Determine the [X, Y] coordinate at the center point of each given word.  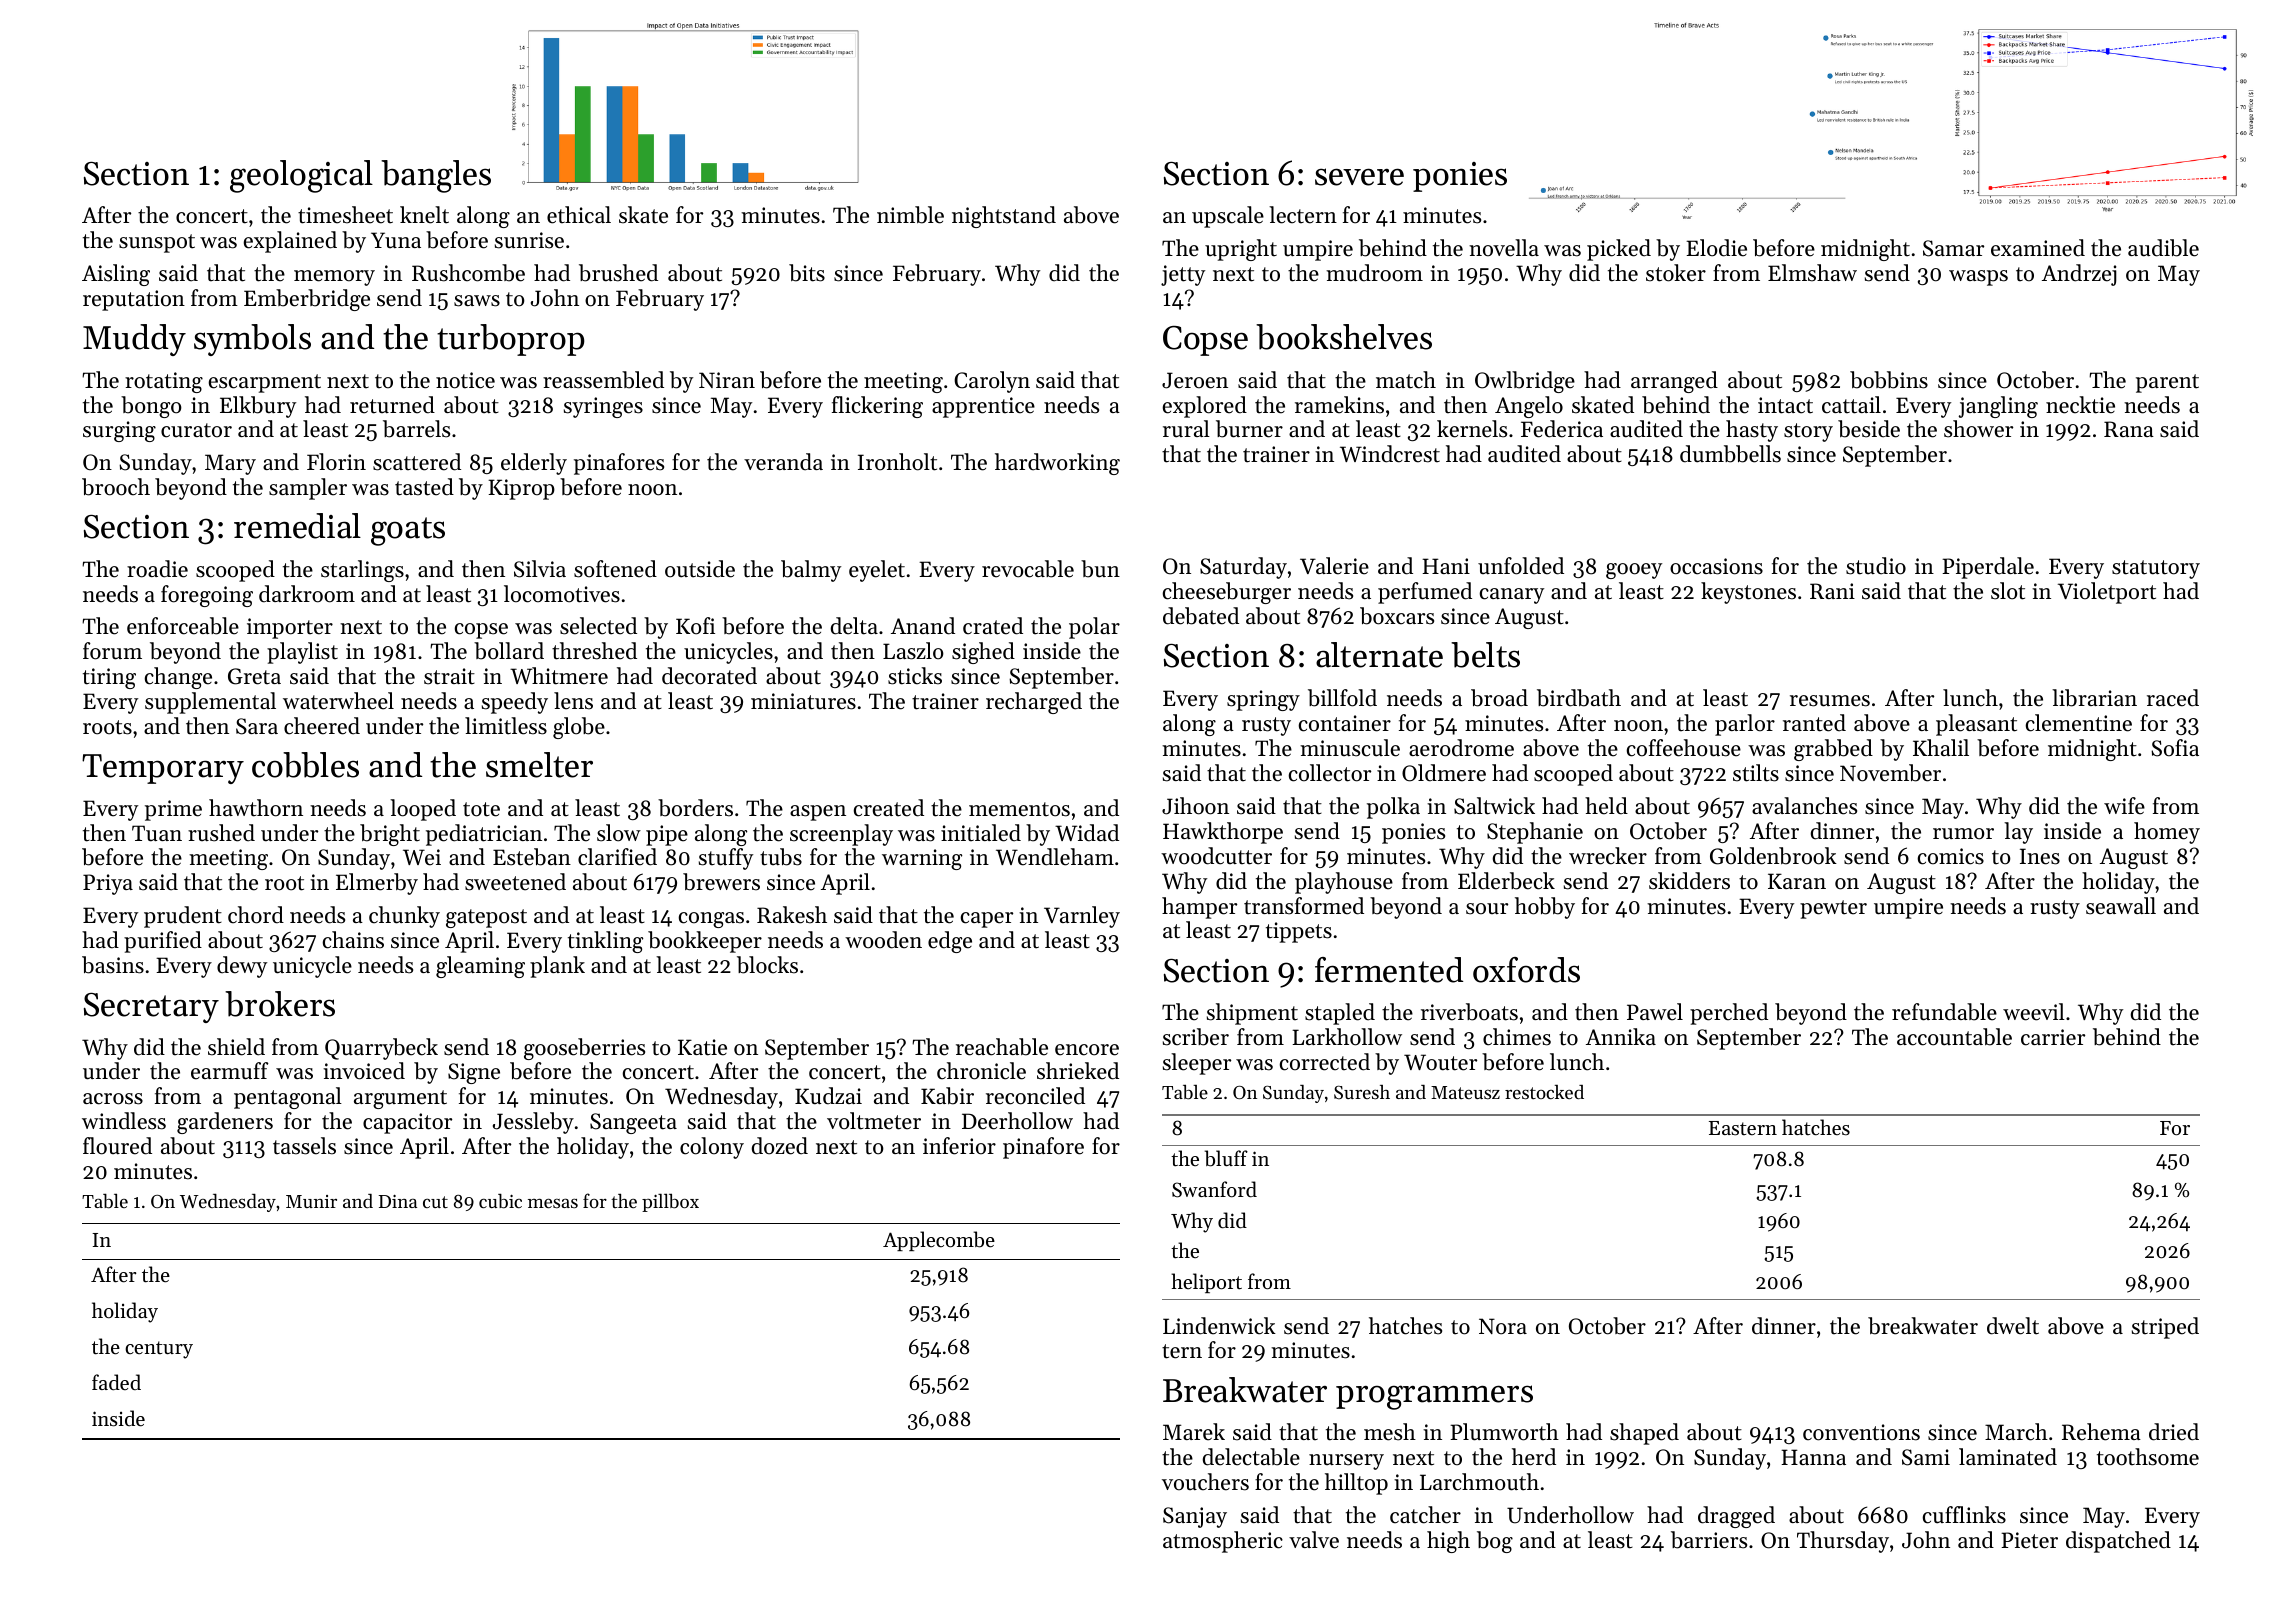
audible [2163, 248]
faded [116, 1382]
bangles [436, 176]
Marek [1194, 1432]
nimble [910, 215]
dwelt [2013, 1326]
